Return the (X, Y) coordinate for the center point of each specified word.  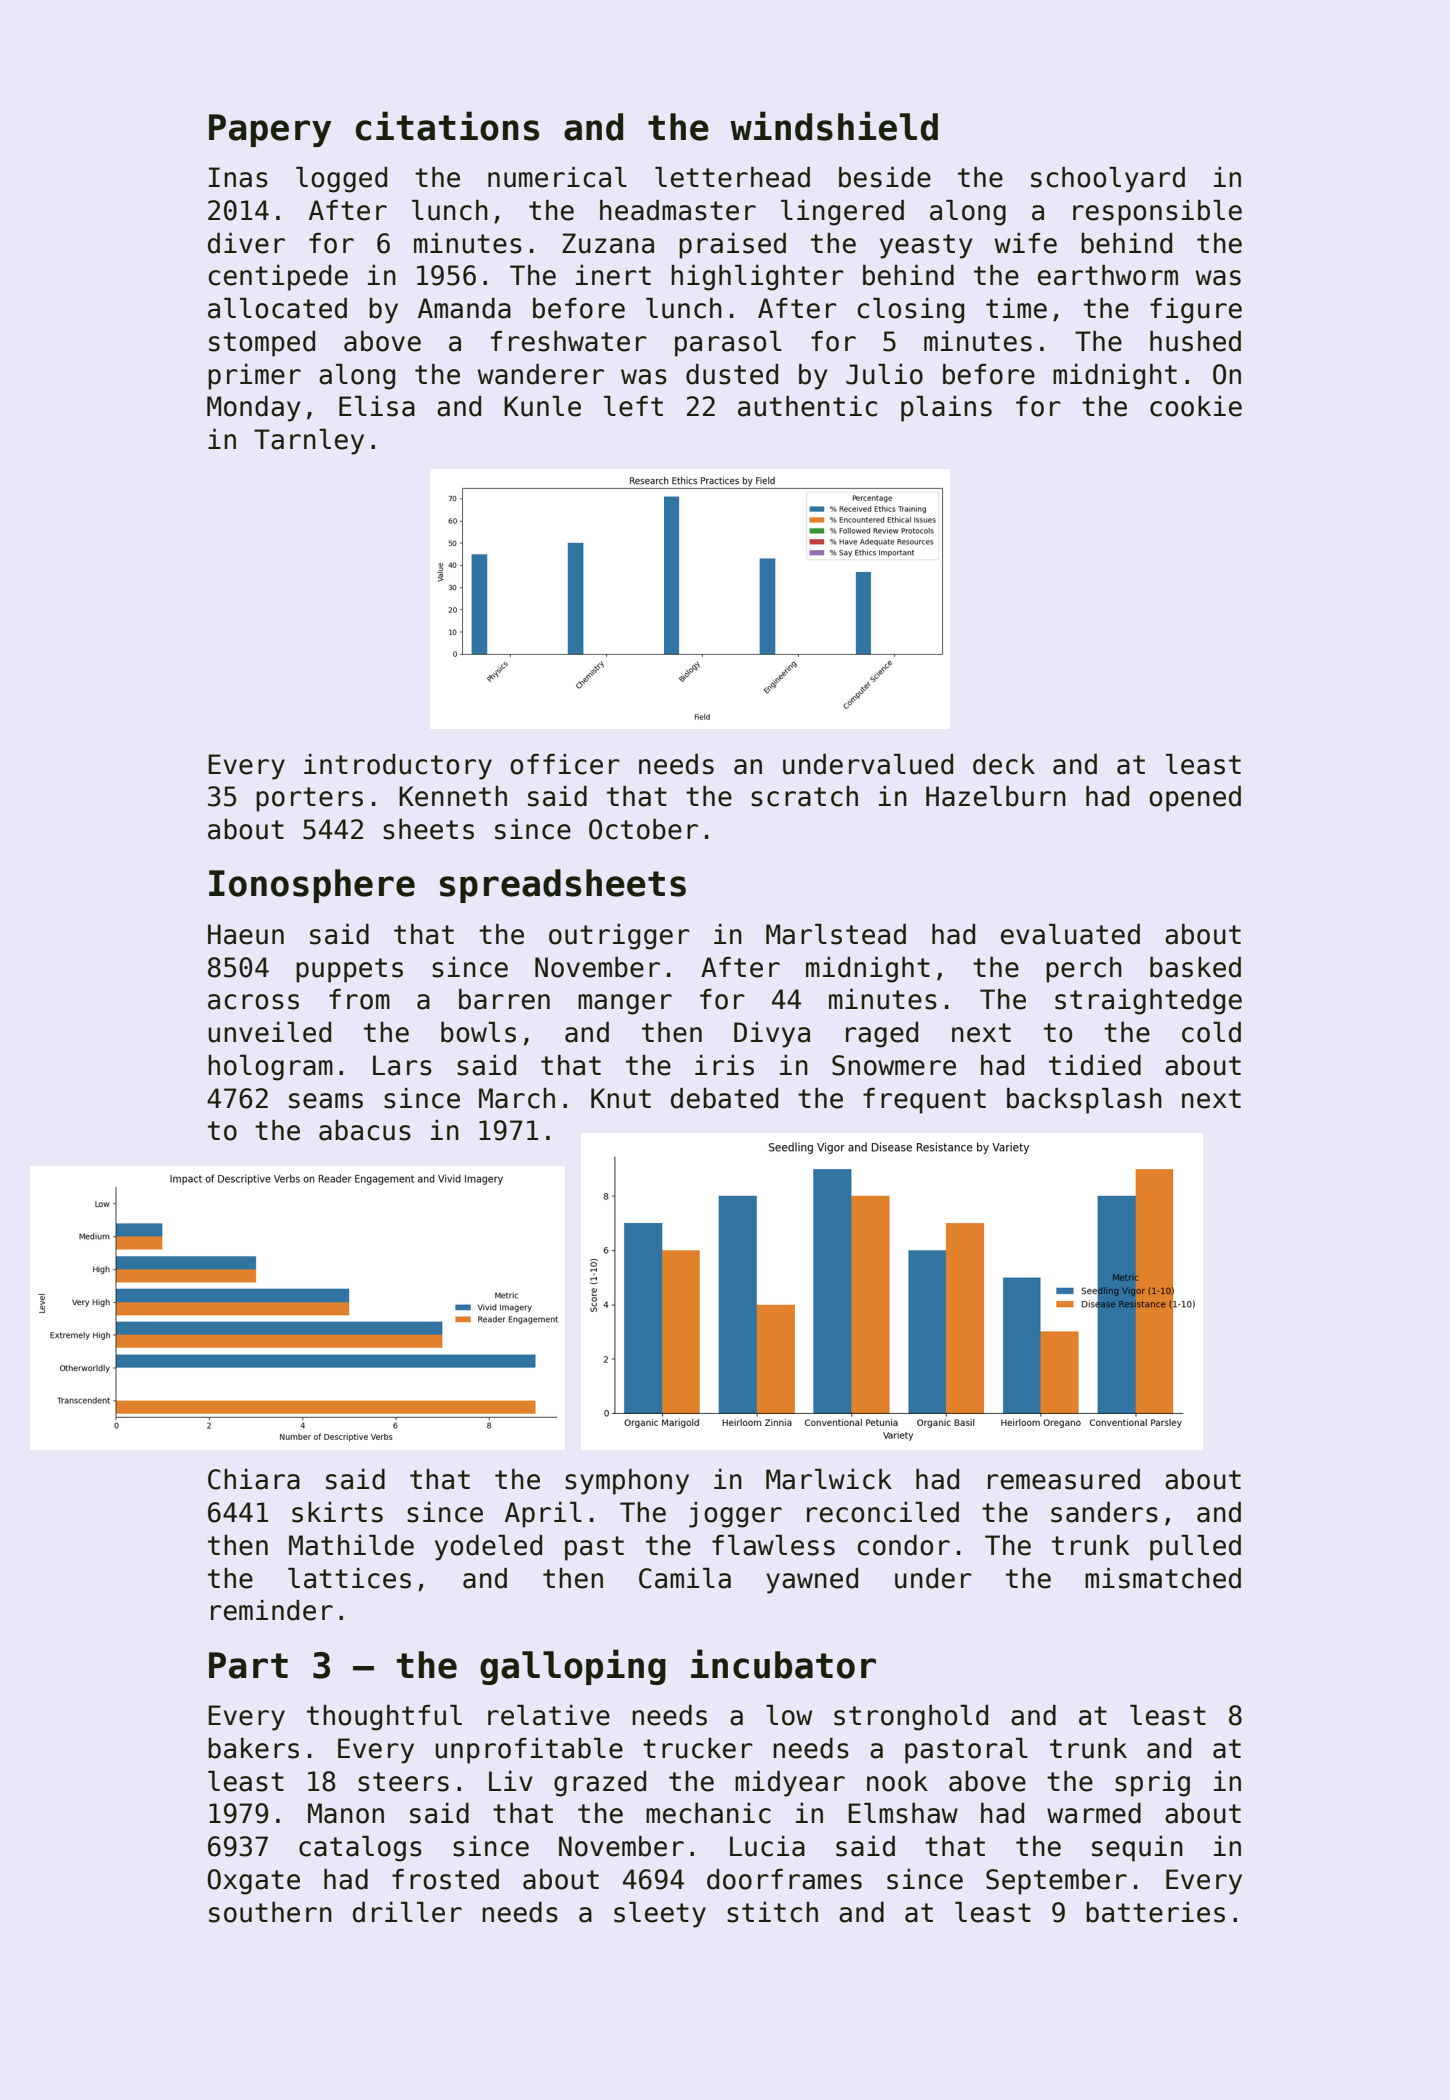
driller (407, 1912)
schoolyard (1108, 180)
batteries (1155, 1912)
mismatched (1163, 1578)
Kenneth (453, 796)
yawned (812, 1581)
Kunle (542, 406)
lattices (349, 1578)
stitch (772, 1912)
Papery (270, 130)
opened (1195, 799)
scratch (804, 796)
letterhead (732, 177)
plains (946, 409)
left (633, 406)
